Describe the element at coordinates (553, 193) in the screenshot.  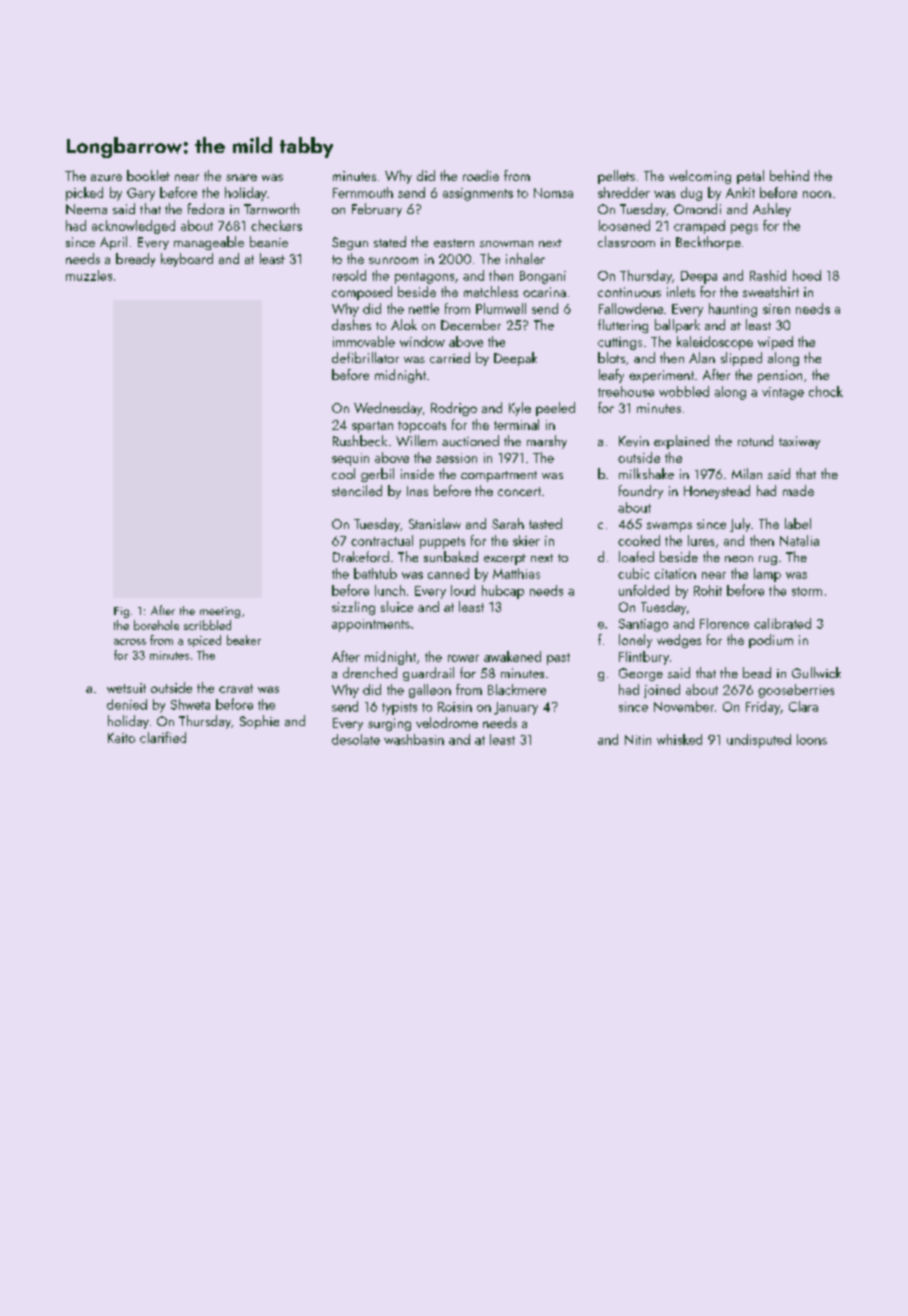
I see `Nomsa` at that location.
